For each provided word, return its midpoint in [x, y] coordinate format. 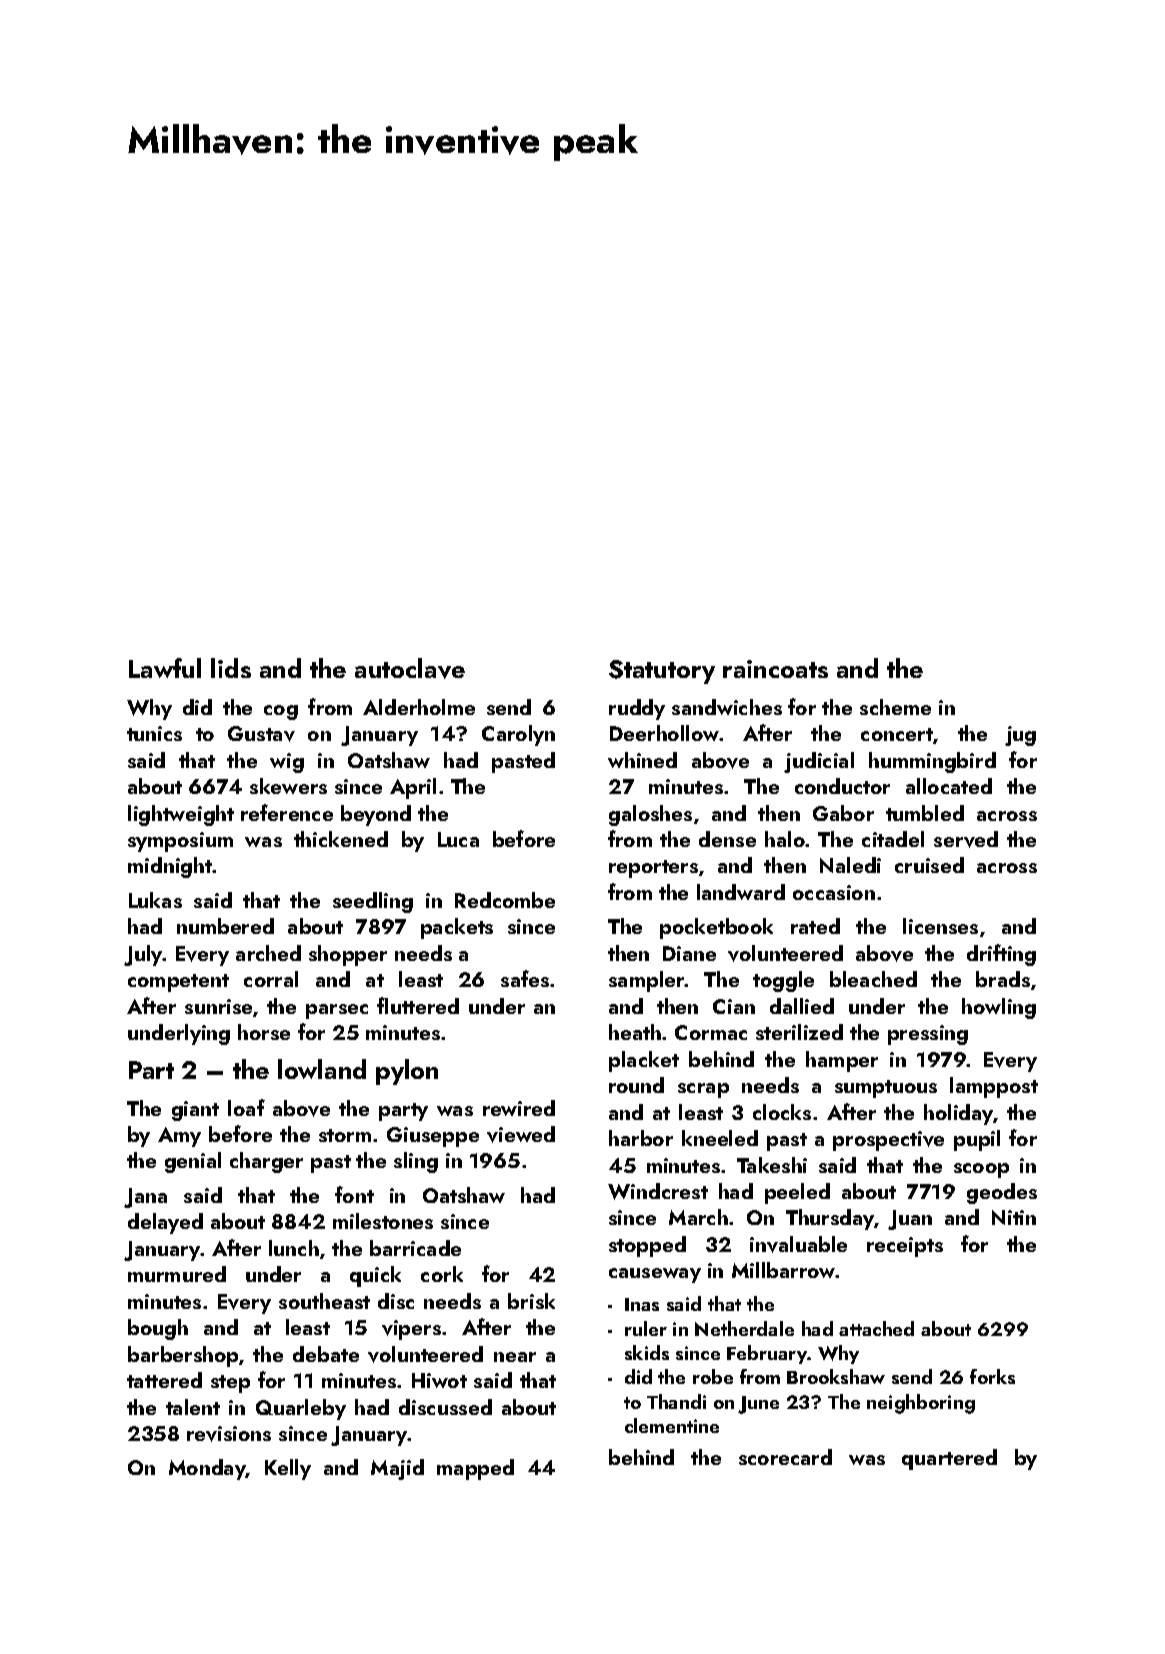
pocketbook [716, 928]
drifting [1001, 955]
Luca [458, 839]
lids [231, 668]
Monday [207, 1469]
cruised [929, 865]
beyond [376, 815]
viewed [521, 1134]
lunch [294, 1248]
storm [345, 1135]
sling [416, 1162]
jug [1020, 736]
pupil [977, 1140]
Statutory [662, 672]
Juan [910, 1220]
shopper [348, 955]
